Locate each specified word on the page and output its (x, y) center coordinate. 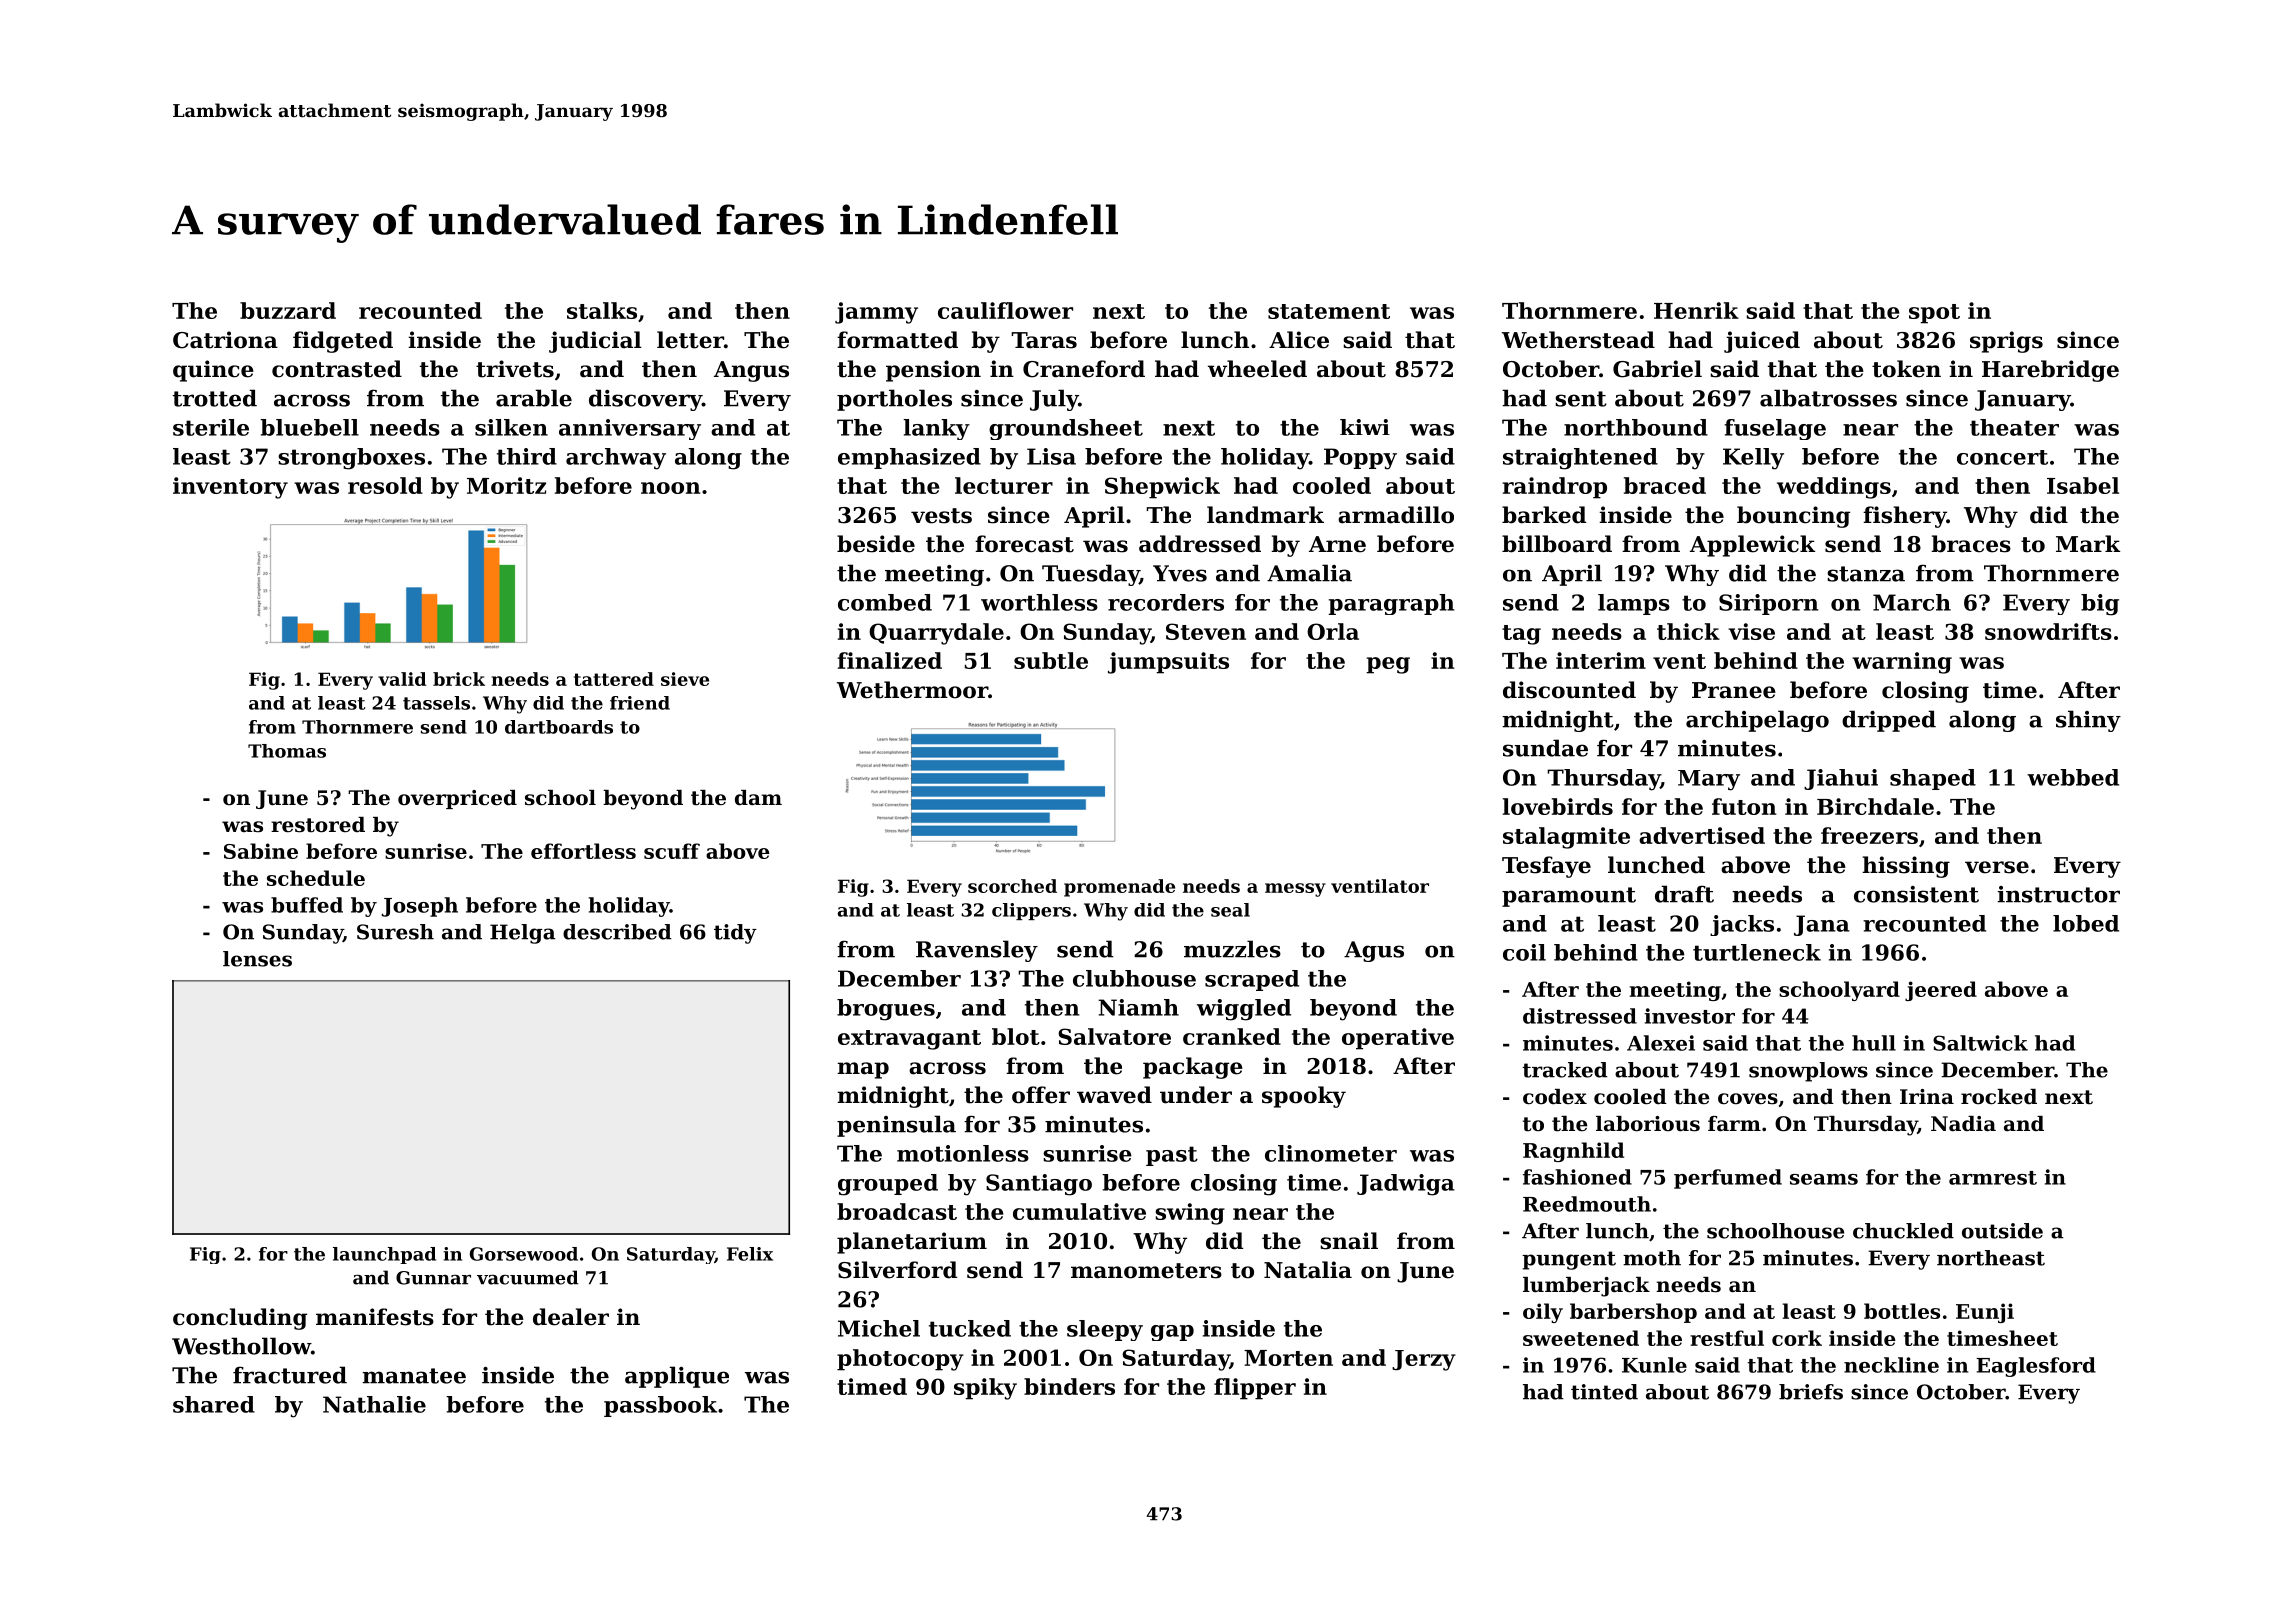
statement (1329, 311)
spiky (985, 1389)
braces (1971, 544)
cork (1797, 1338)
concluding (240, 1319)
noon (671, 488)
